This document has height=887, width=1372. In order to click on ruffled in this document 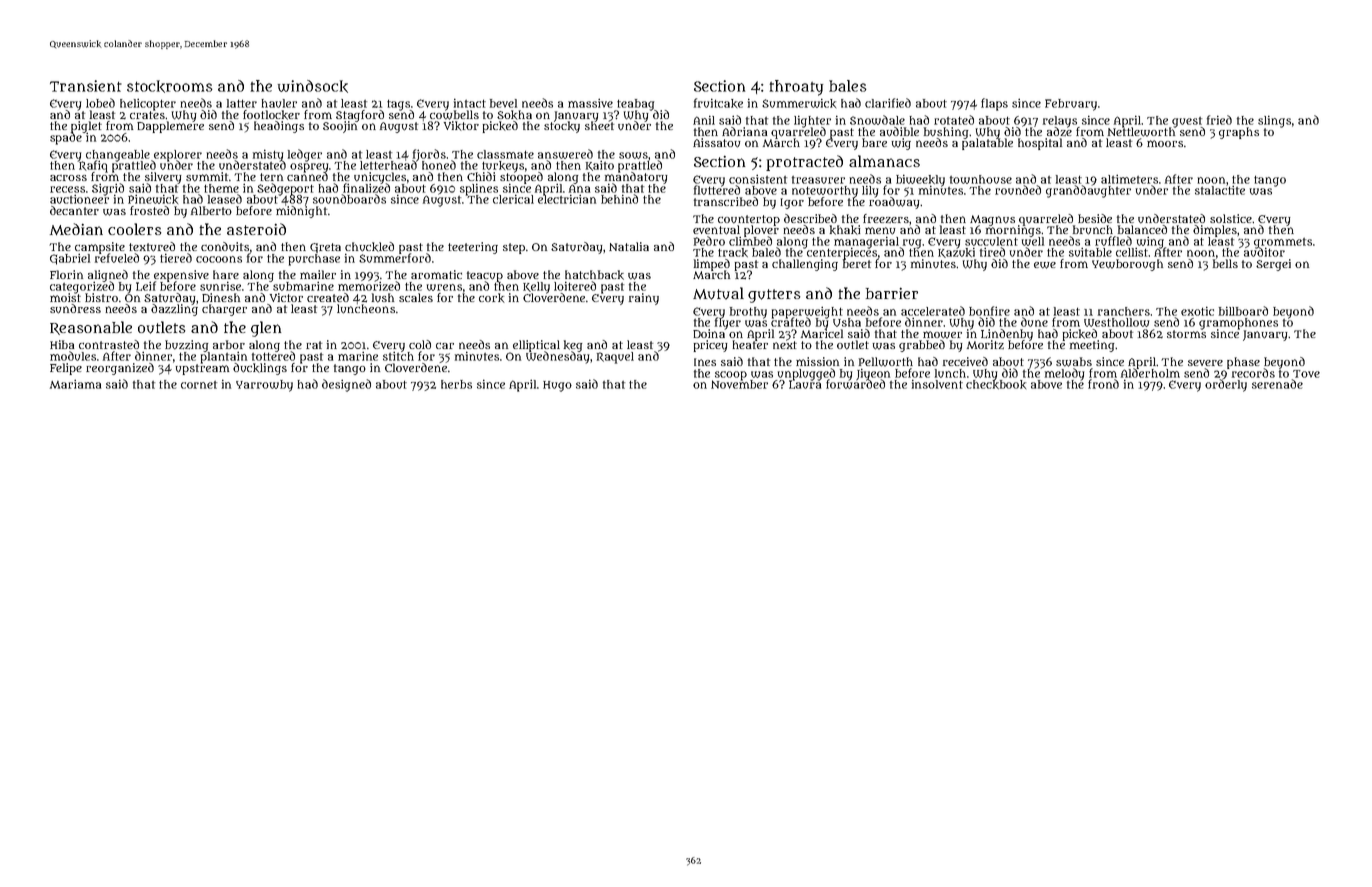, I will do `click(1113, 241)`.
